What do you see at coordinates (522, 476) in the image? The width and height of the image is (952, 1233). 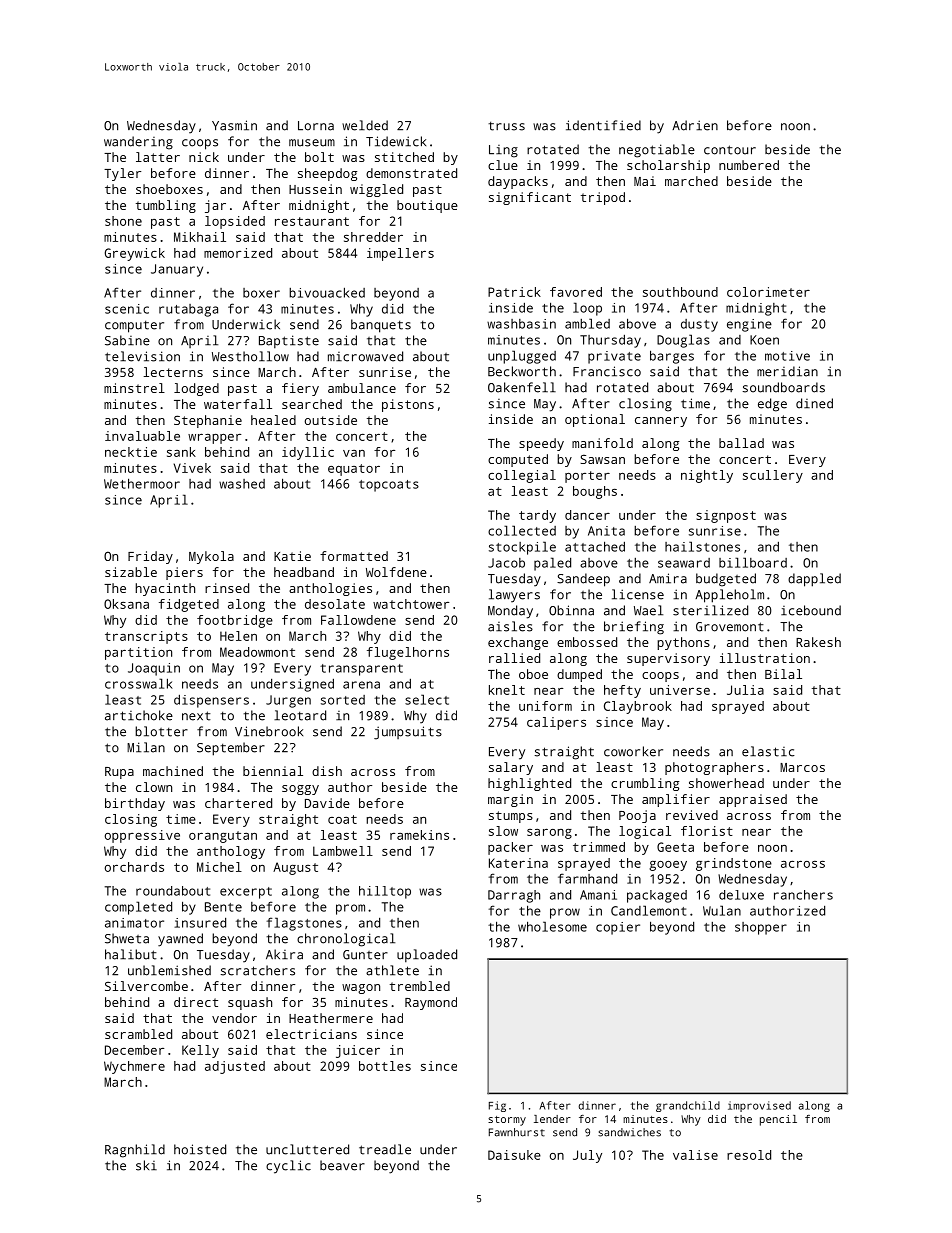 I see `collegial` at bounding box center [522, 476].
